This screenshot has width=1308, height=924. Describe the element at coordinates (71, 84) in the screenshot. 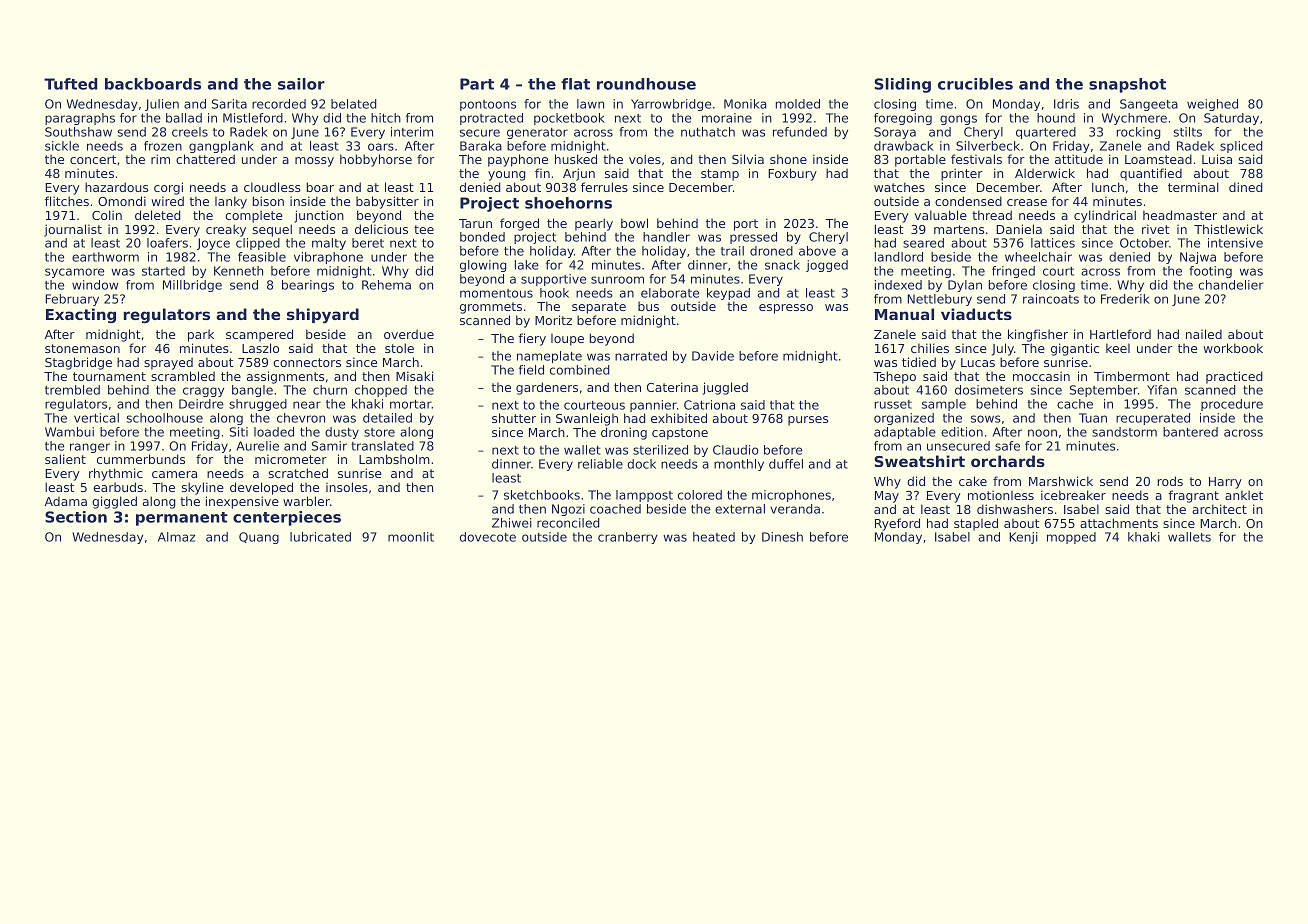

I see `Tufted` at that location.
